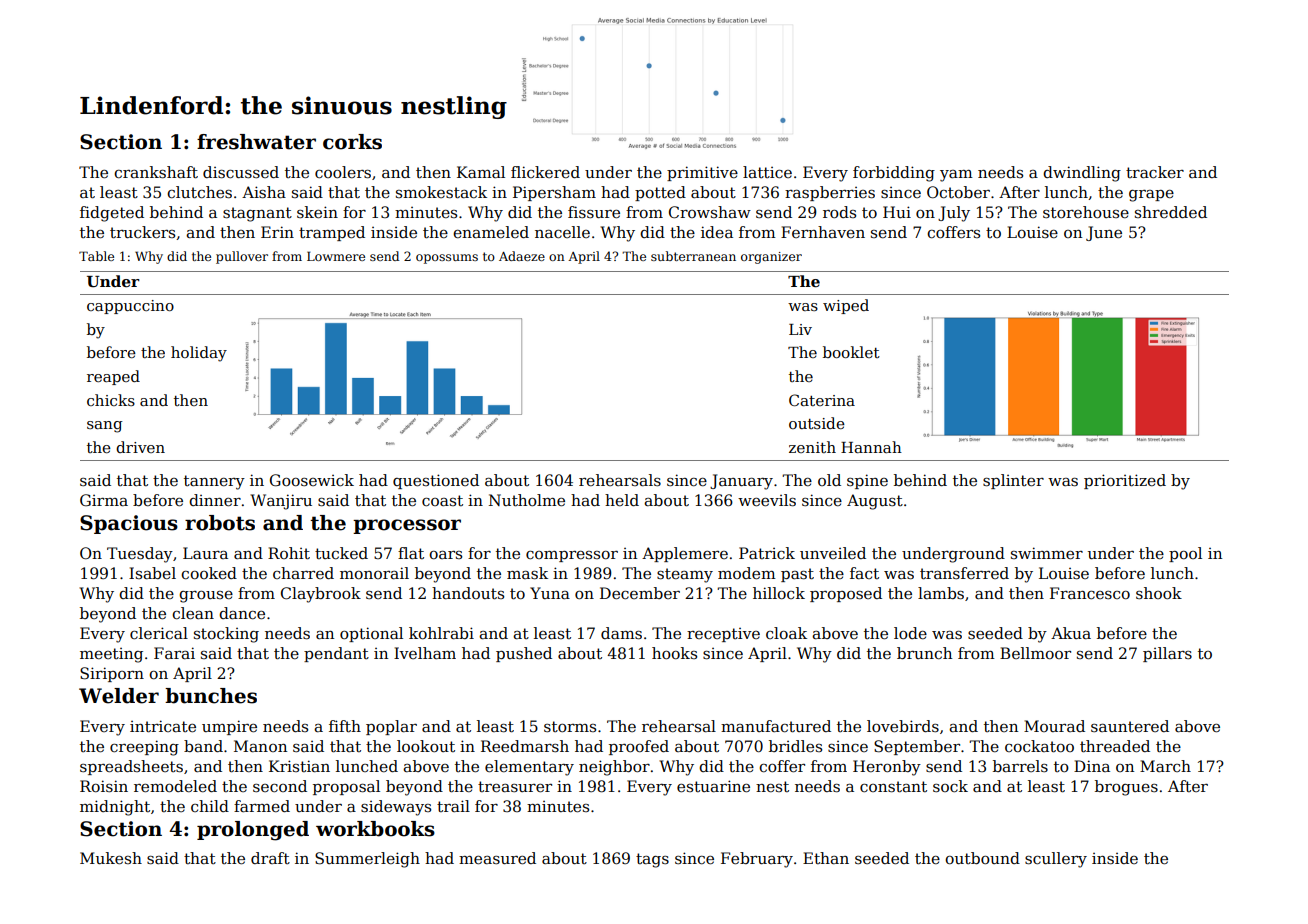 This screenshot has width=1308, height=924. Describe the element at coordinates (119, 696) in the screenshot. I see `Welder` at that location.
